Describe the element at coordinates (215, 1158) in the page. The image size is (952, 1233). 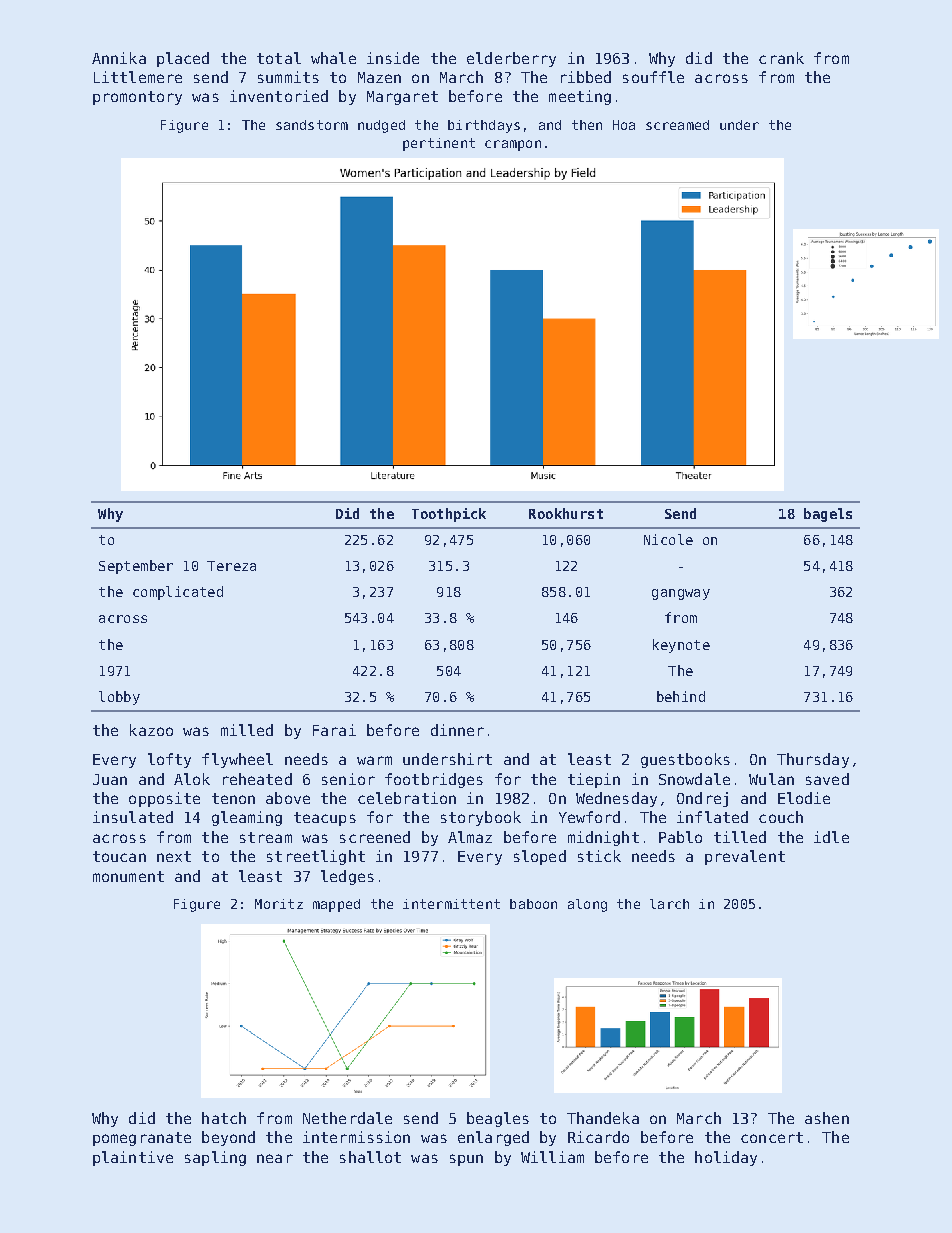
I see `sapling` at that location.
